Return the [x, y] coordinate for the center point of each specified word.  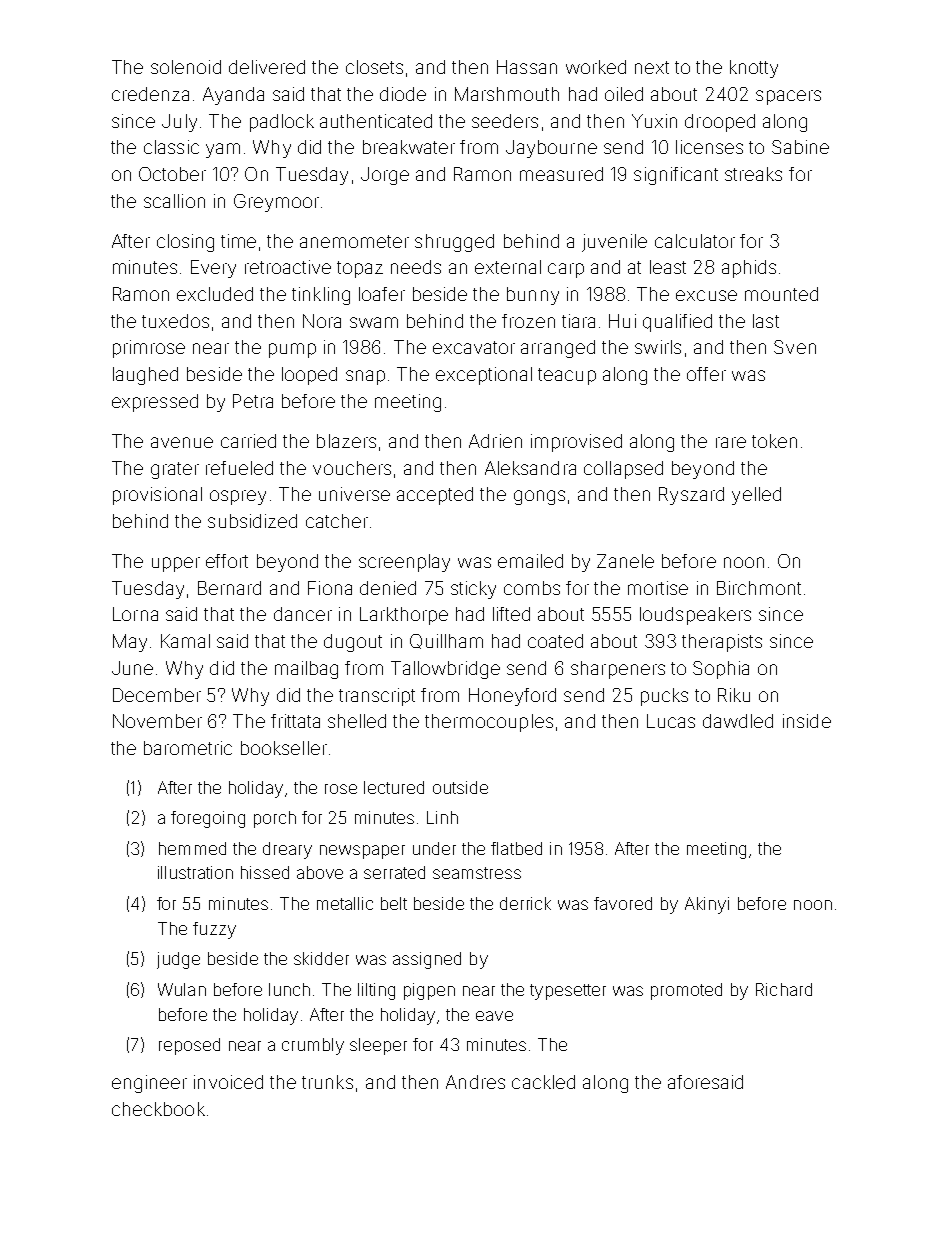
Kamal [185, 641]
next [652, 67]
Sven [795, 347]
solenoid [186, 67]
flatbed [516, 848]
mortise [658, 588]
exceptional [484, 376]
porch [275, 819]
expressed [155, 403]
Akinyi [707, 905]
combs [532, 588]
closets [374, 67]
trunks [327, 1082]
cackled [543, 1082]
